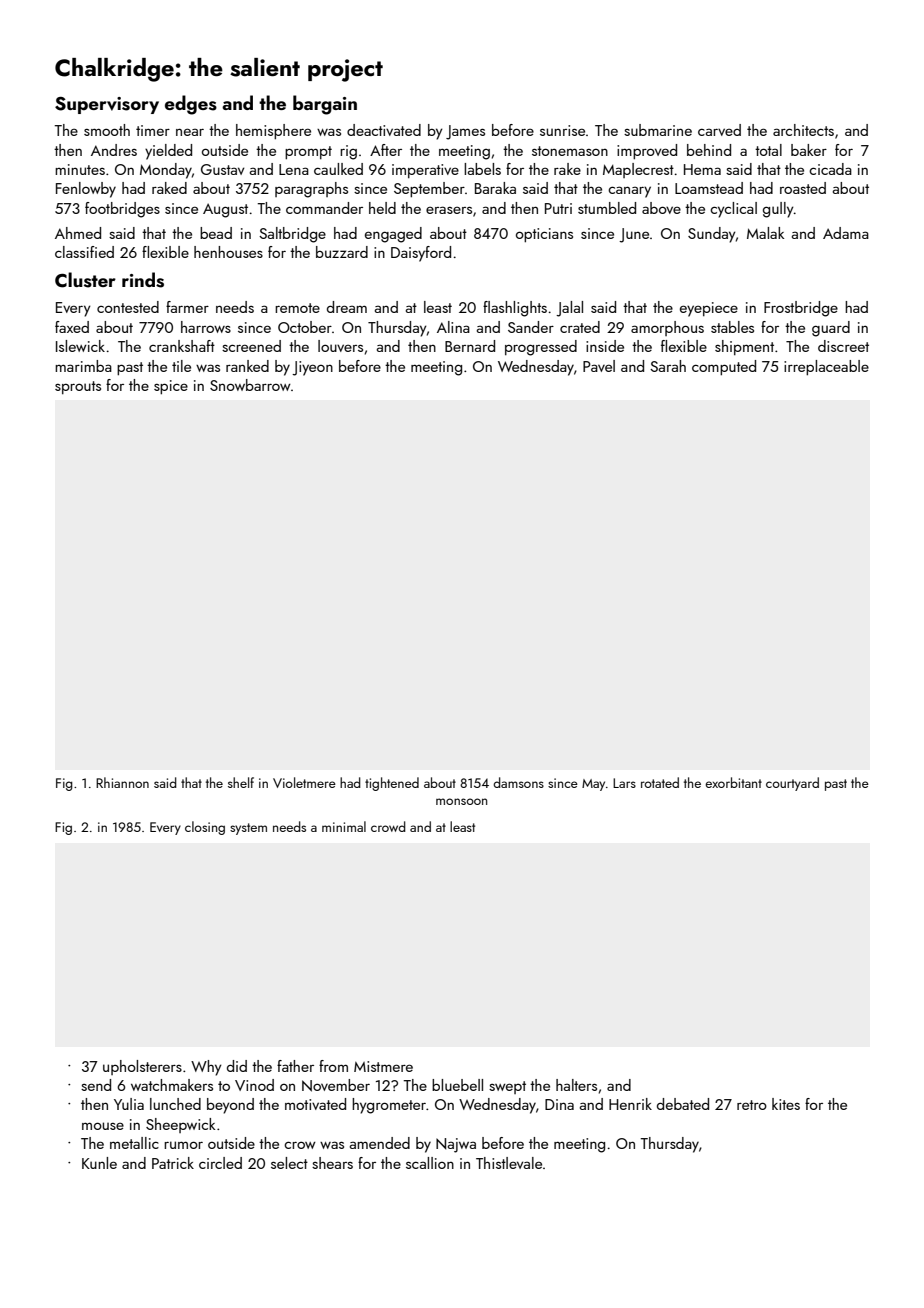 This screenshot has width=924, height=1308. What do you see at coordinates (843, 346) in the screenshot?
I see `discreet` at bounding box center [843, 346].
